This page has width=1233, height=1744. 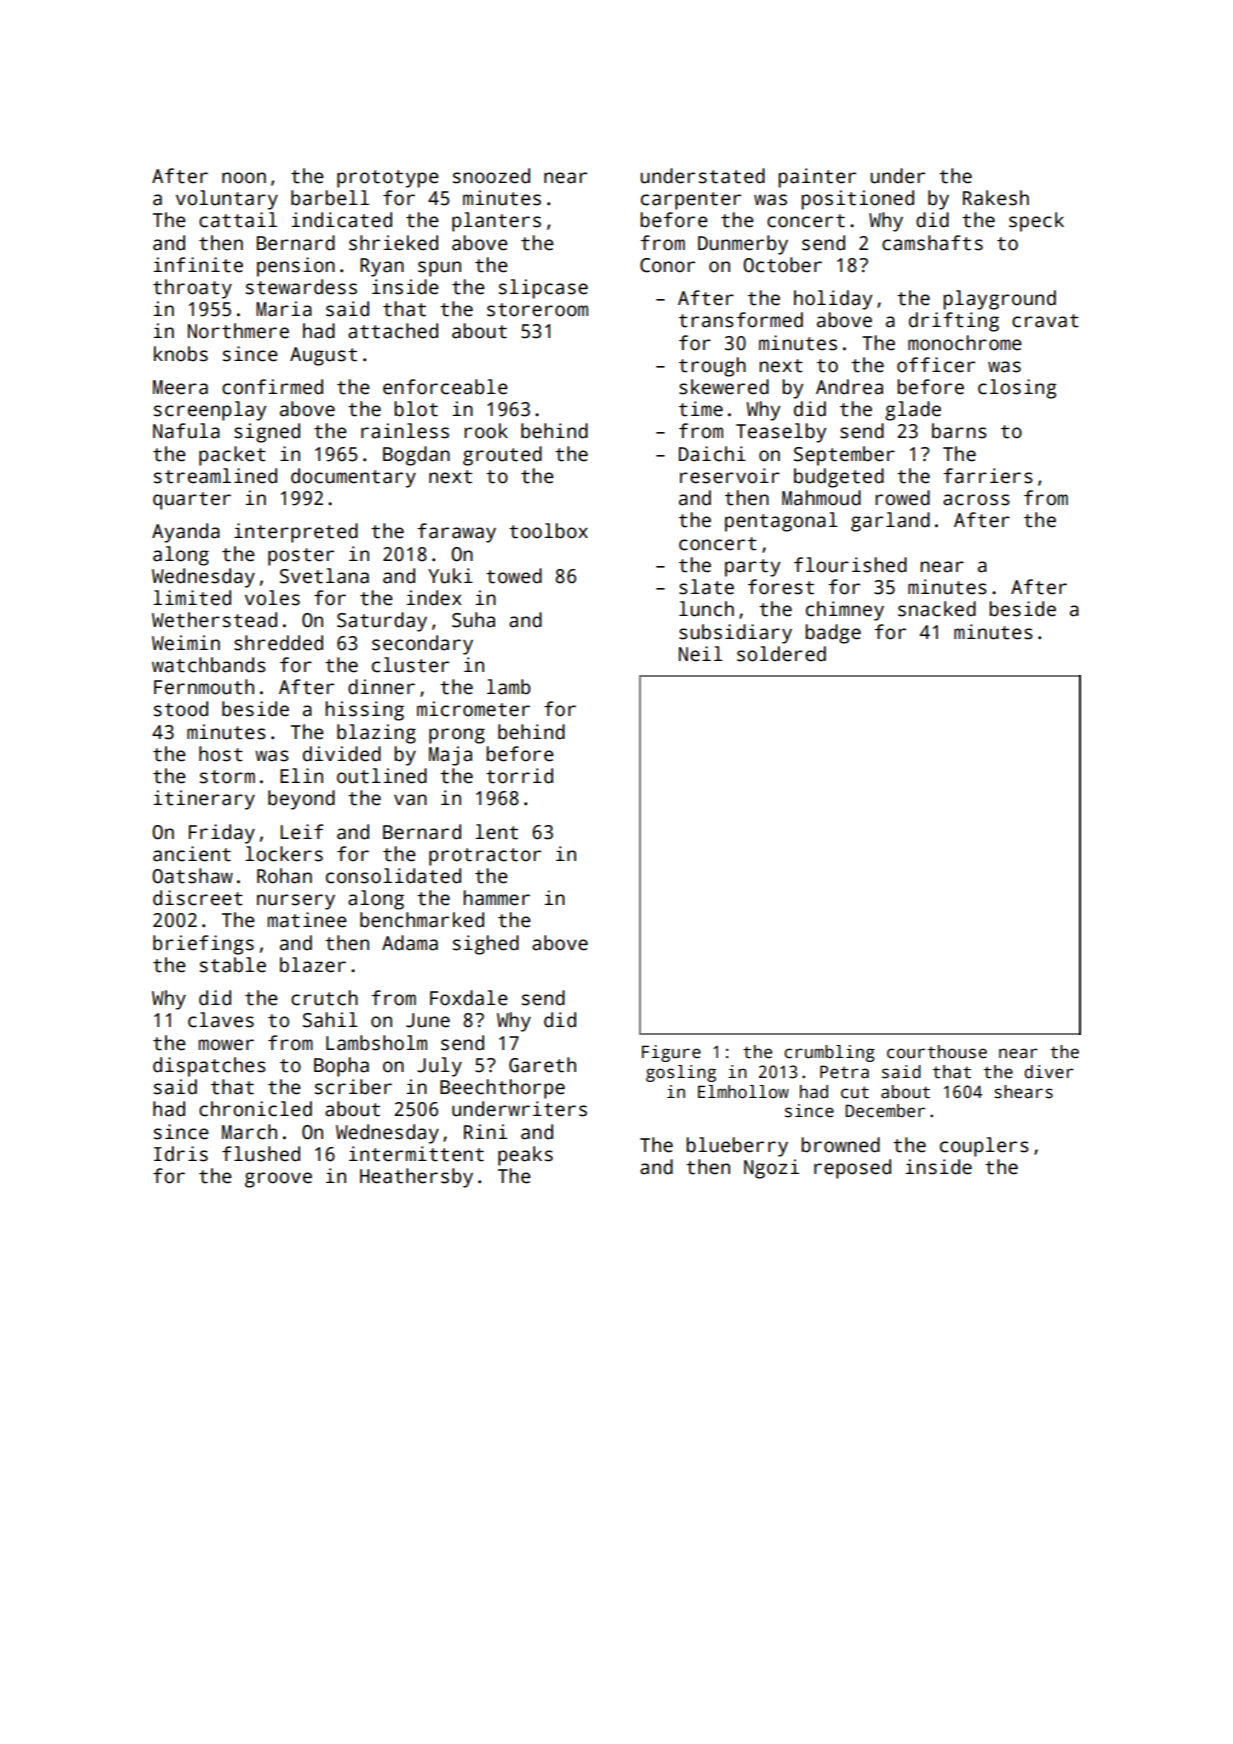 What do you see at coordinates (667, 265) in the page?
I see `Conor` at bounding box center [667, 265].
